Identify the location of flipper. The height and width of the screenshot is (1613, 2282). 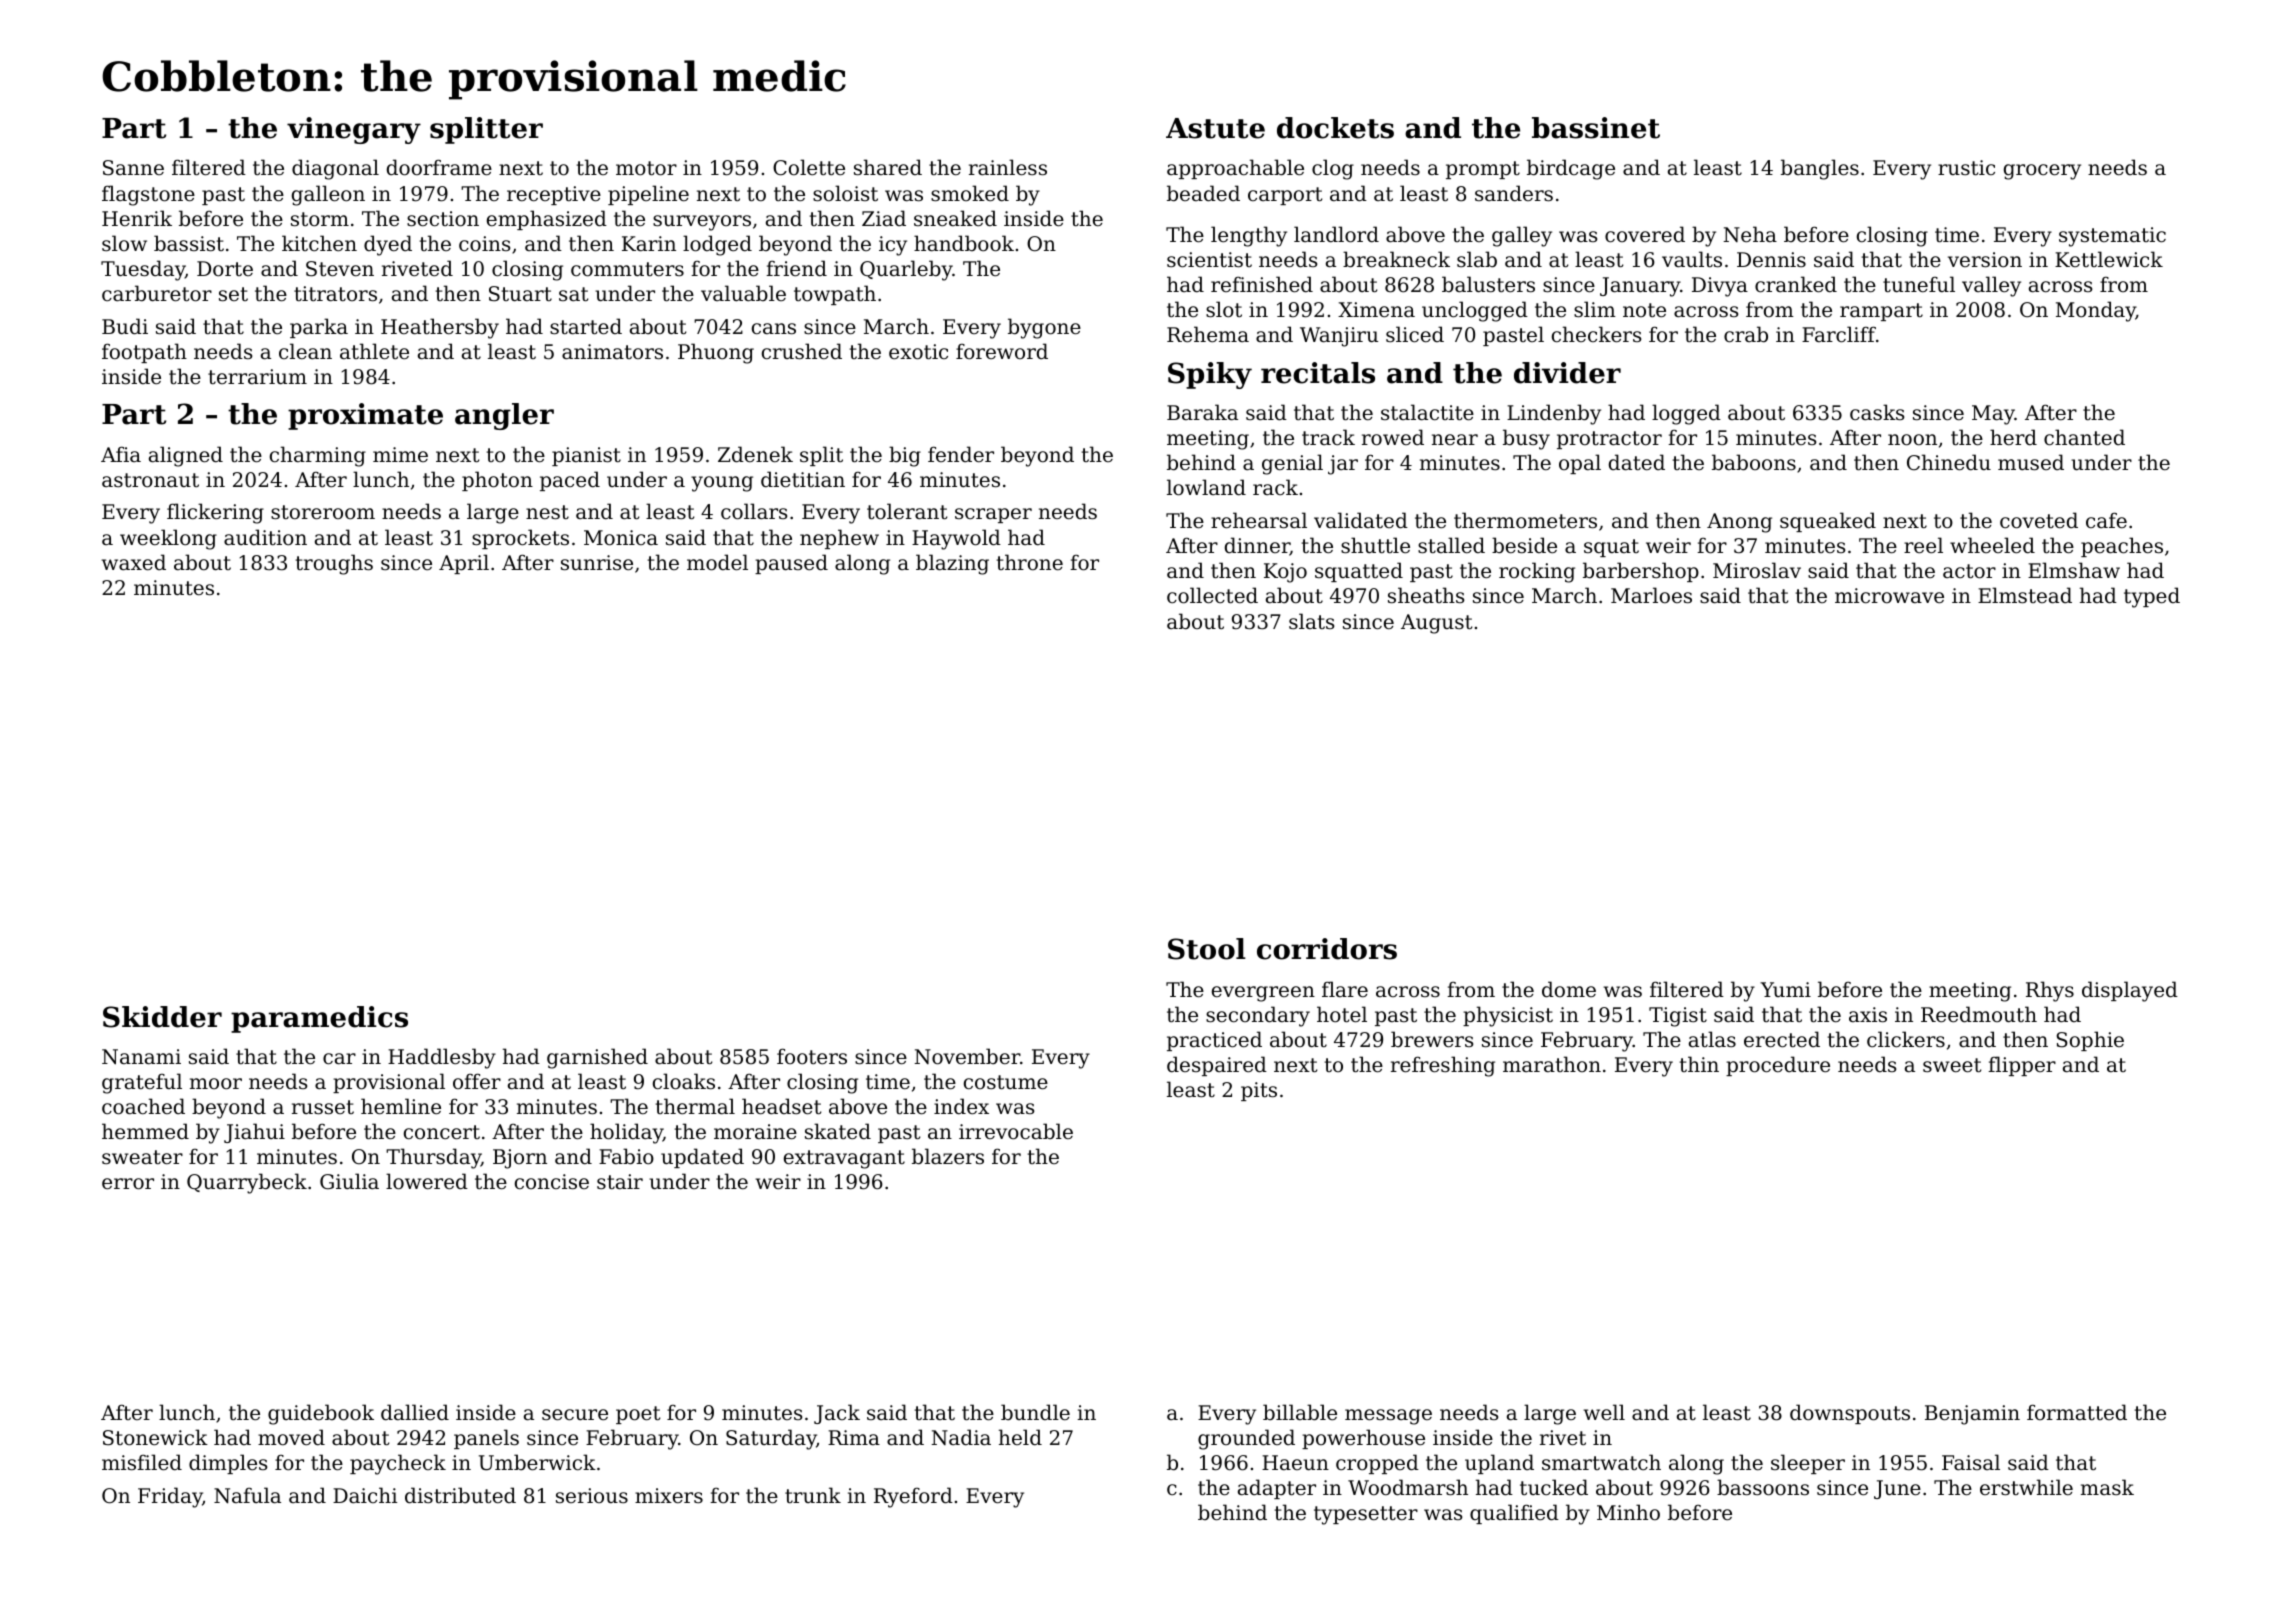
(2022, 1066).
